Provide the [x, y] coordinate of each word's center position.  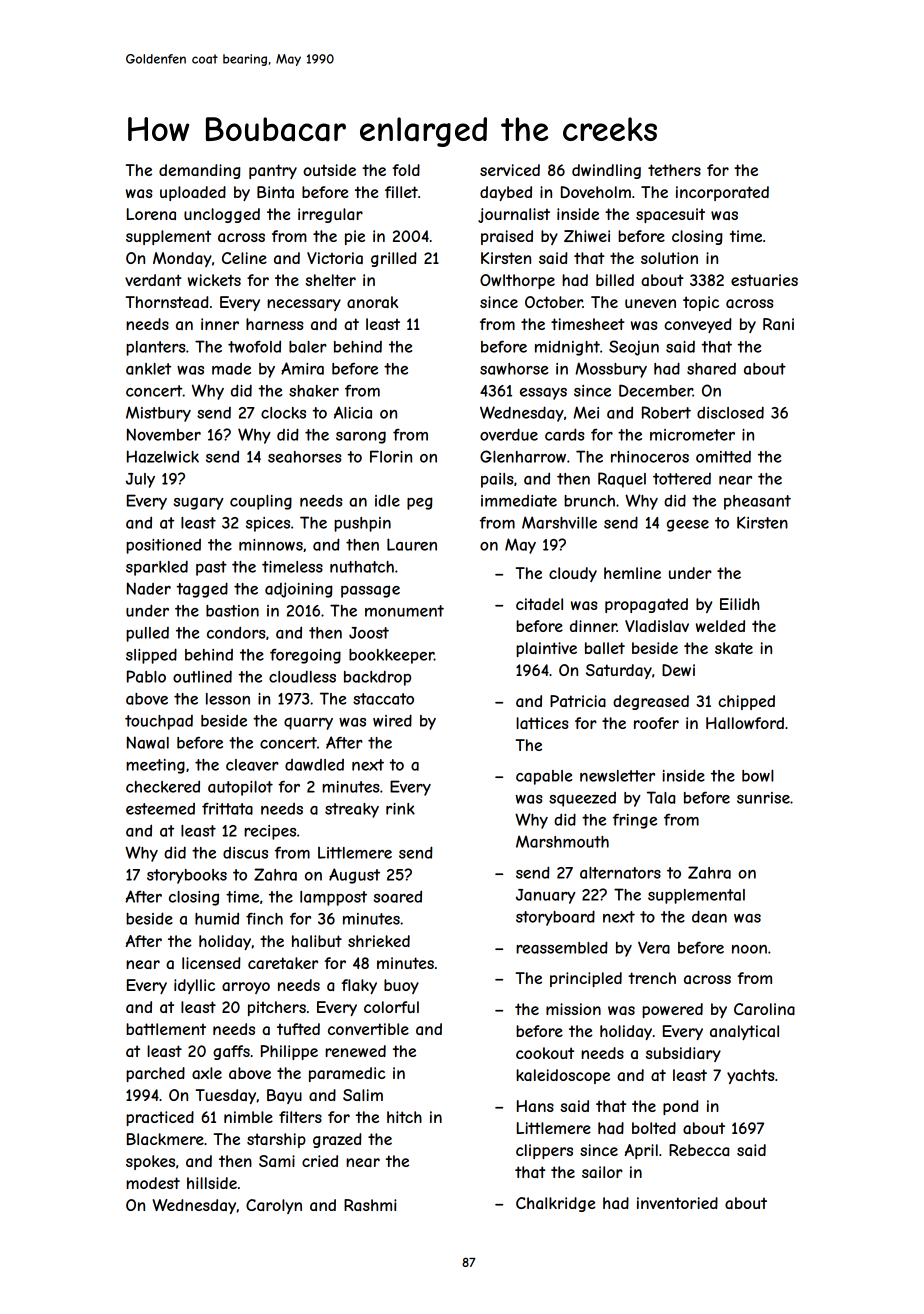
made [231, 369]
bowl [758, 776]
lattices [542, 723]
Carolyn [274, 1206]
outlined [202, 676]
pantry [273, 171]
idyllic [194, 986]
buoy [401, 986]
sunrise [763, 798]
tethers [674, 170]
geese [688, 525]
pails [497, 480]
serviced [510, 170]
